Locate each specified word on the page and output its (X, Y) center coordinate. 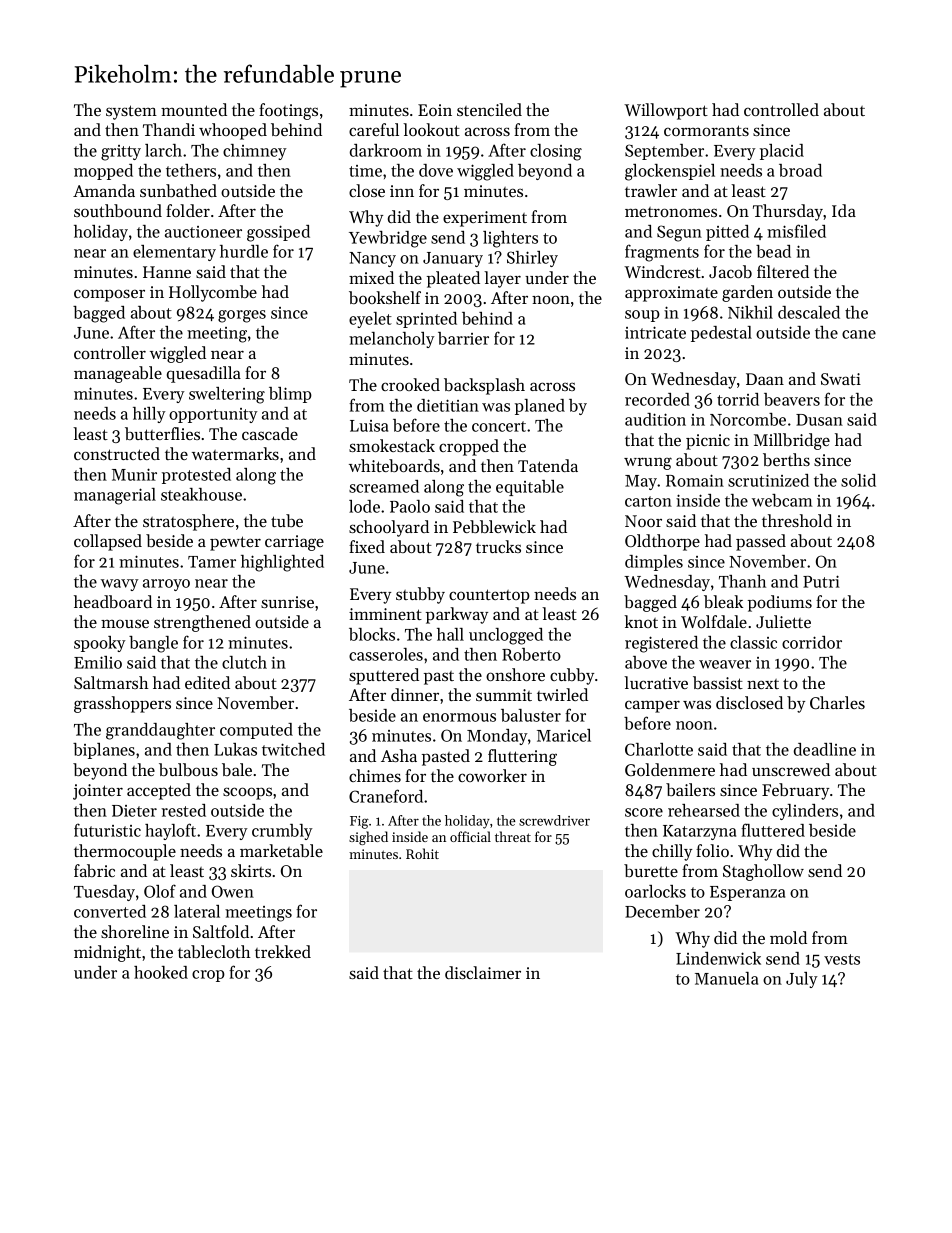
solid (858, 480)
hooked (161, 972)
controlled (781, 109)
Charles (837, 702)
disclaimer (483, 972)
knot (641, 621)
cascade (270, 433)
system (131, 112)
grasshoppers (122, 704)
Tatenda (548, 465)
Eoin (435, 110)
